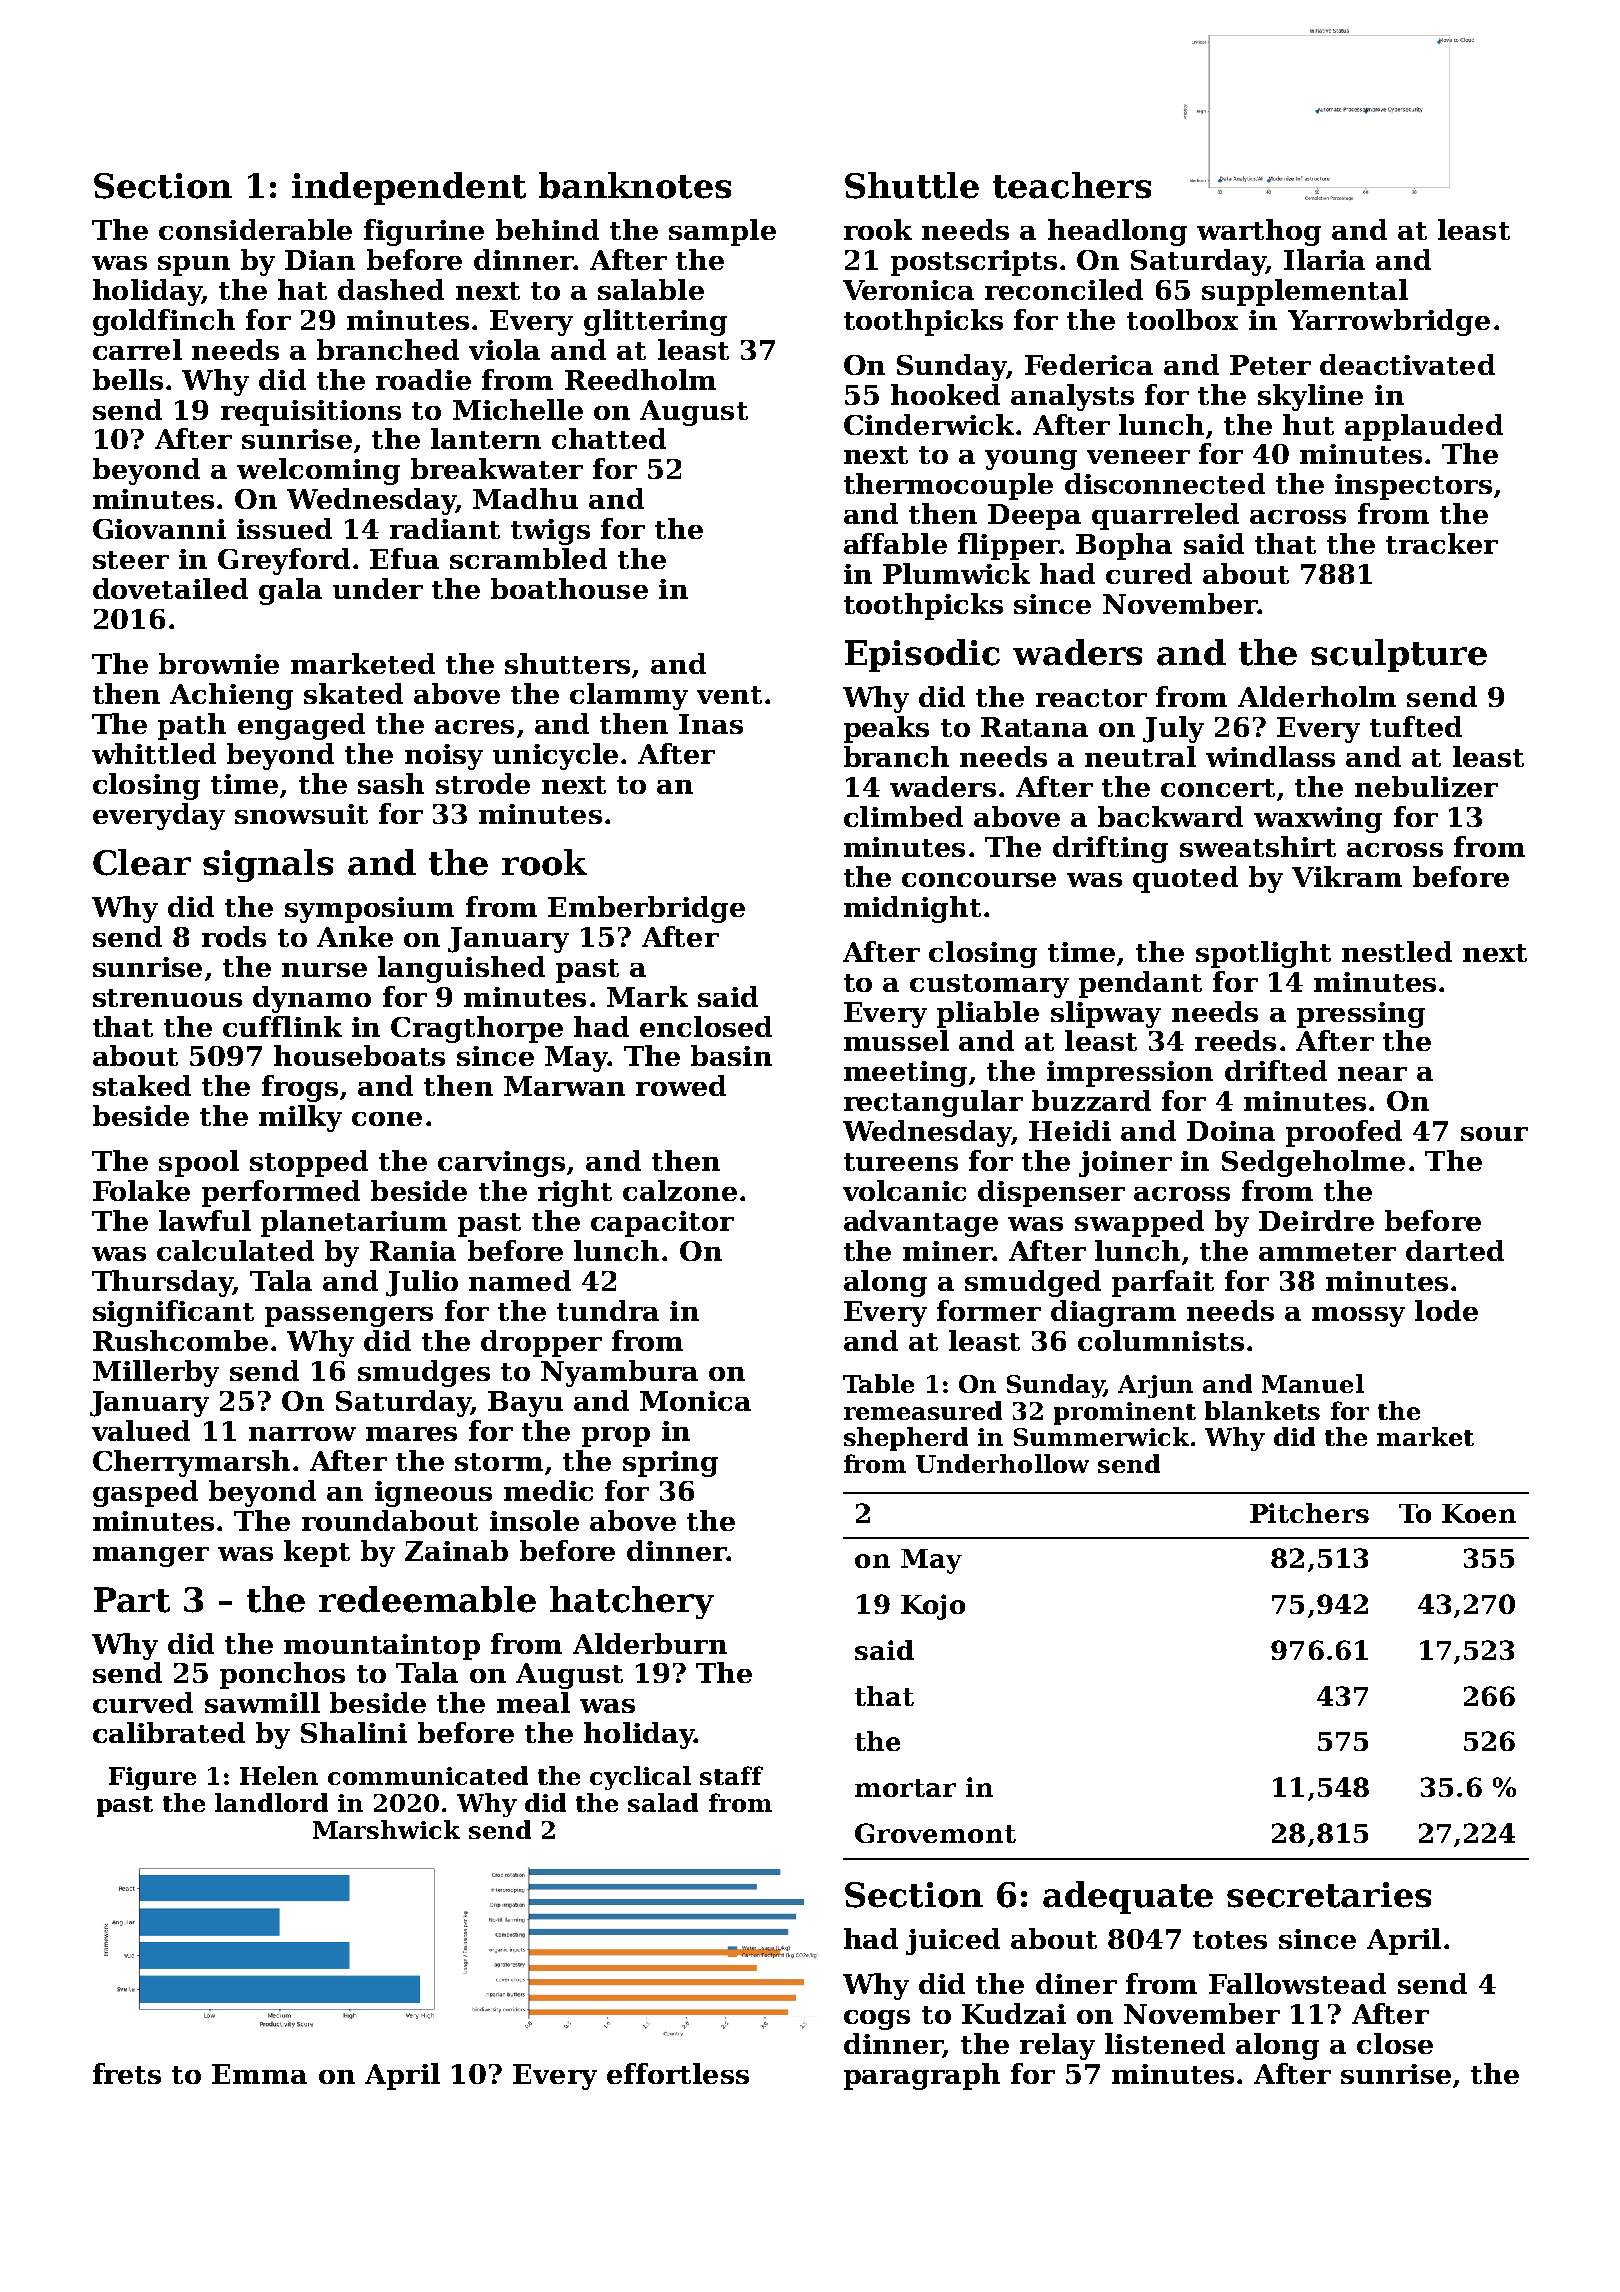  I want to click on nurse, so click(324, 970).
